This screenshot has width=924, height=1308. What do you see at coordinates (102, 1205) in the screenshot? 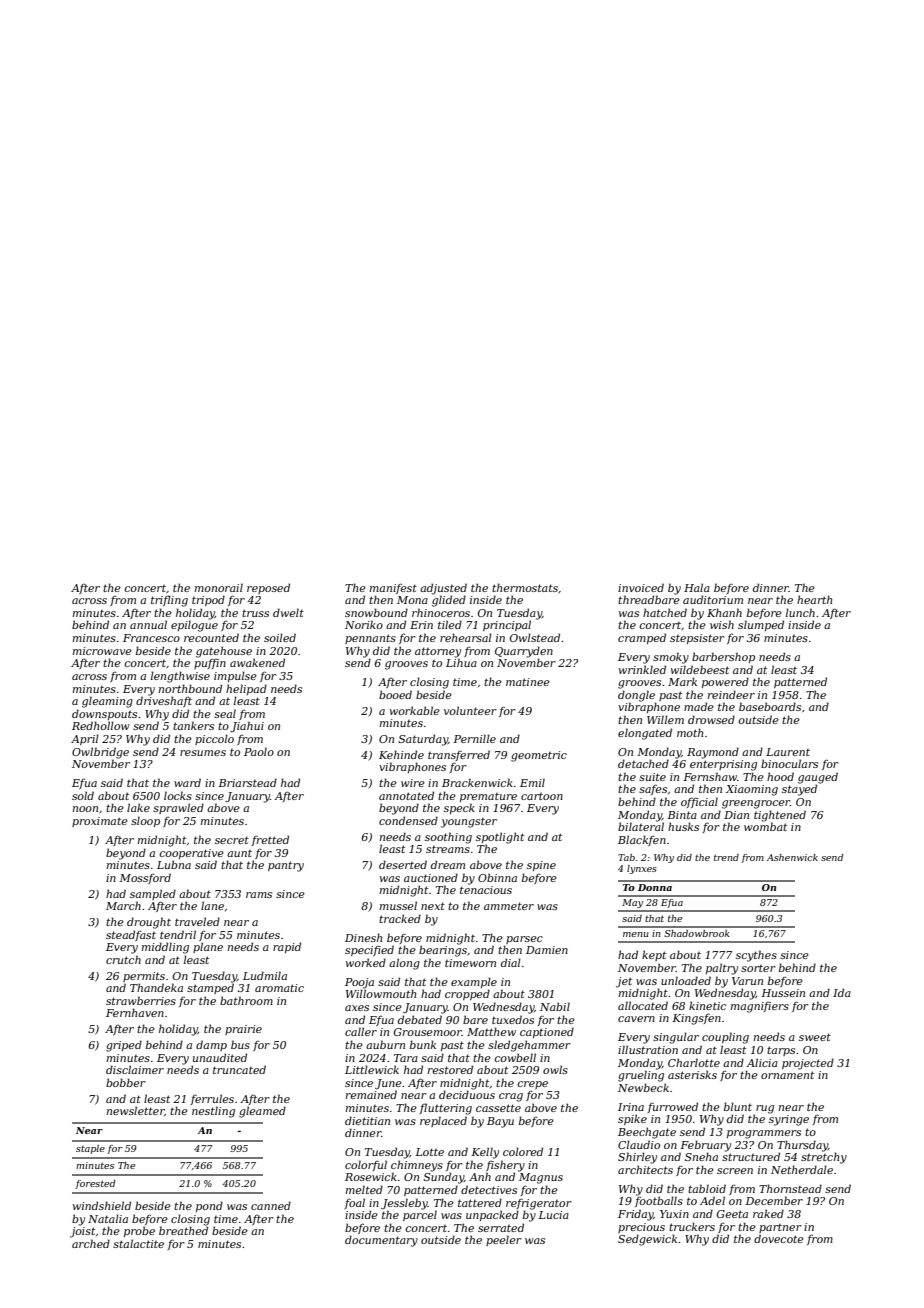
I see `windshield` at bounding box center [102, 1205].
